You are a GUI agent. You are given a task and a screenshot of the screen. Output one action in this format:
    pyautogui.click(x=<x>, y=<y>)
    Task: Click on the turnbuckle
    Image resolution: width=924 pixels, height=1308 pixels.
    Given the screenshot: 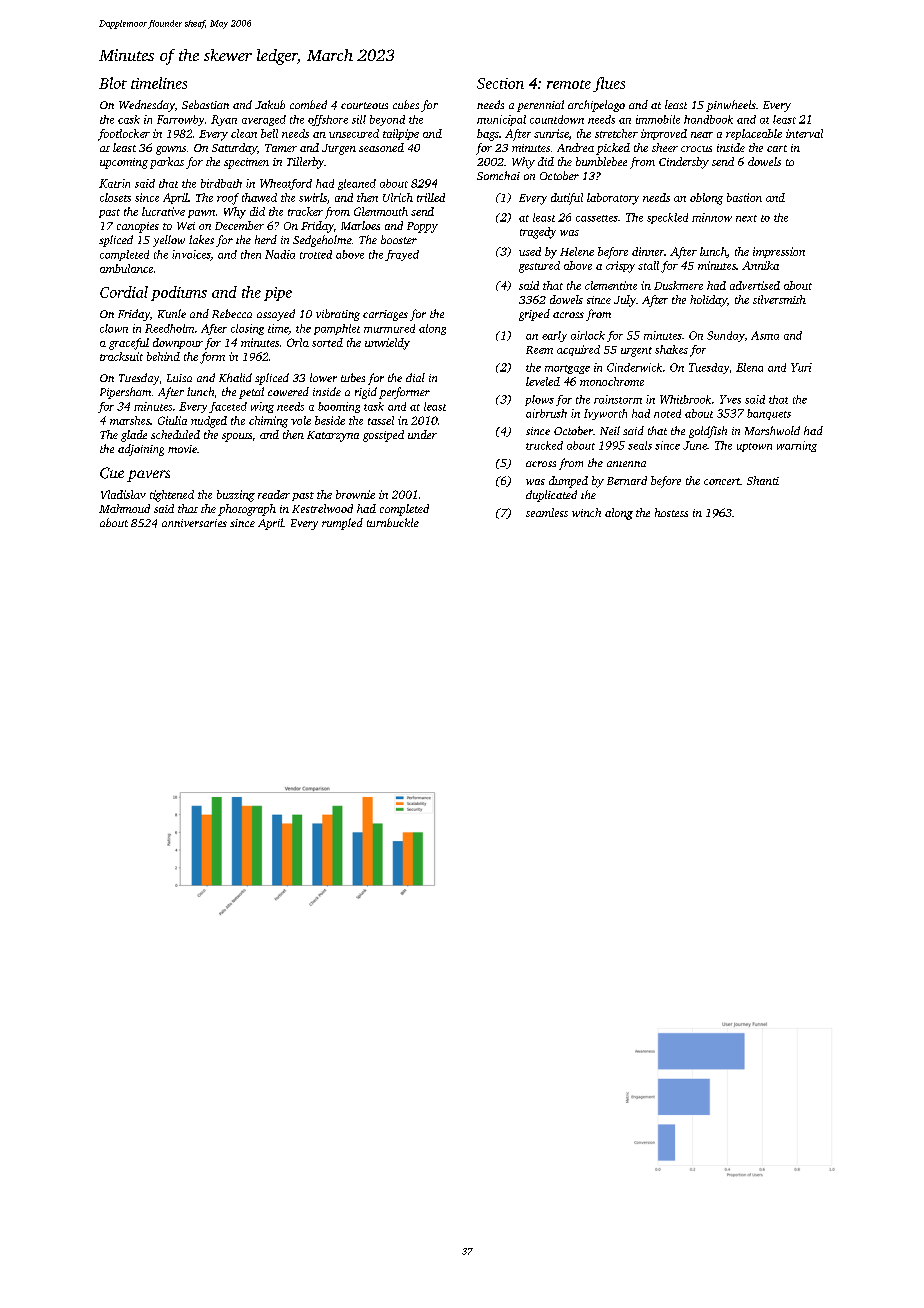 What is the action you would take?
    pyautogui.click(x=393, y=522)
